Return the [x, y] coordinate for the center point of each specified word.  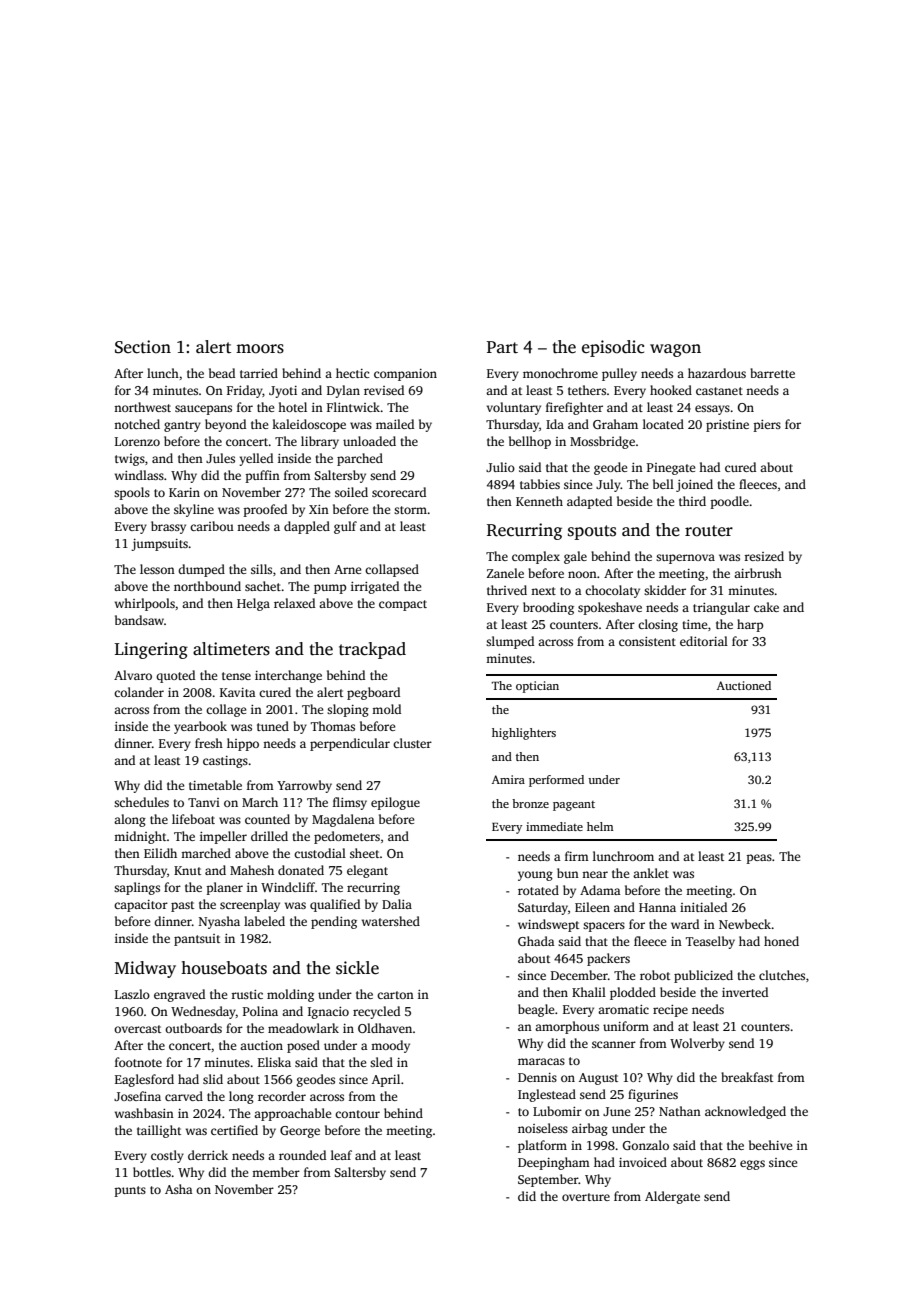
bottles [152, 1172]
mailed [395, 424]
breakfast [747, 1077]
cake [766, 607]
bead [222, 373]
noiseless [543, 1128]
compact [403, 605]
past [182, 906]
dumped [201, 570]
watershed [391, 921]
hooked [671, 390]
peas [759, 859]
